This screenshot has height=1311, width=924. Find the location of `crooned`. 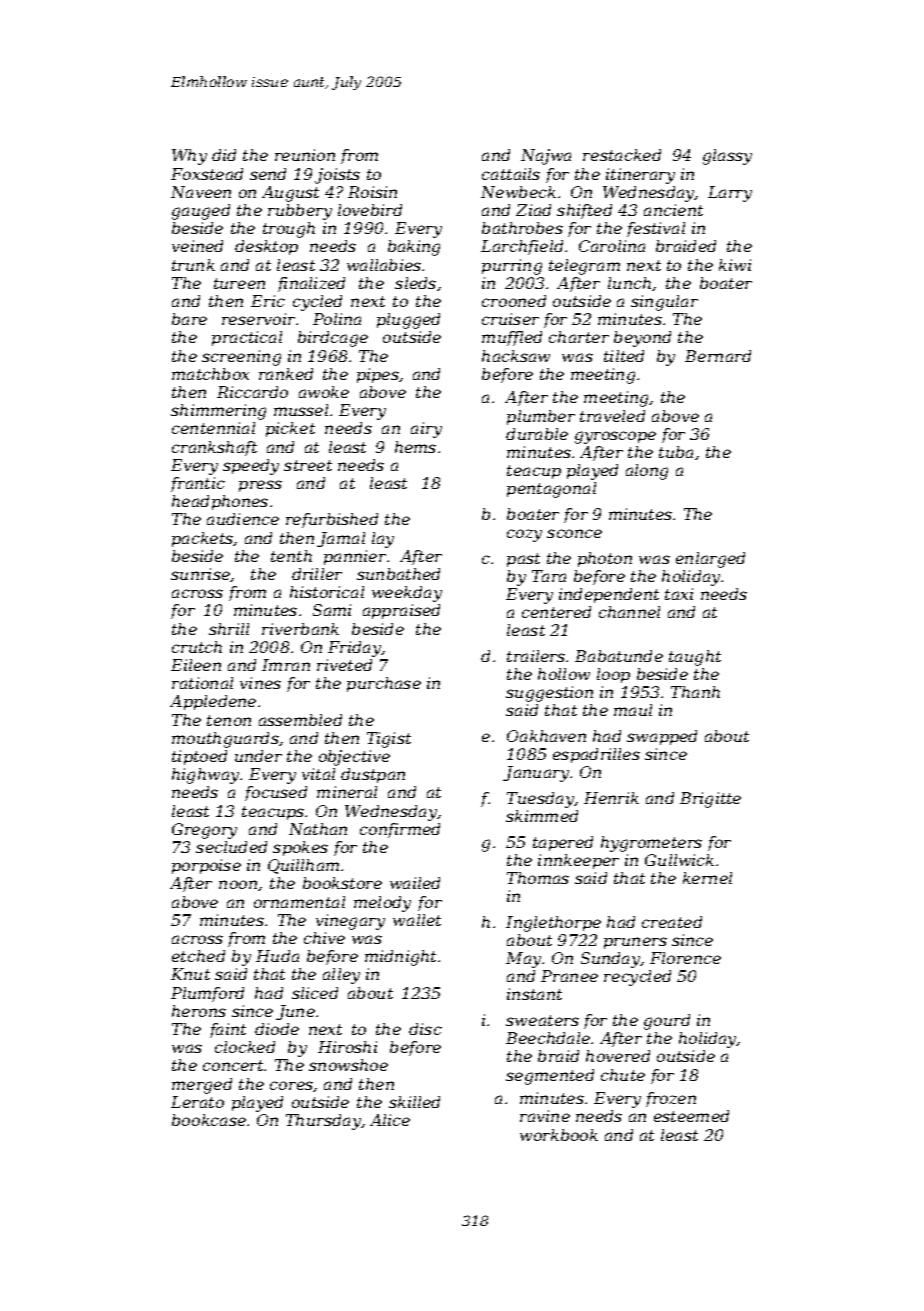

crooned is located at coordinates (514, 301).
